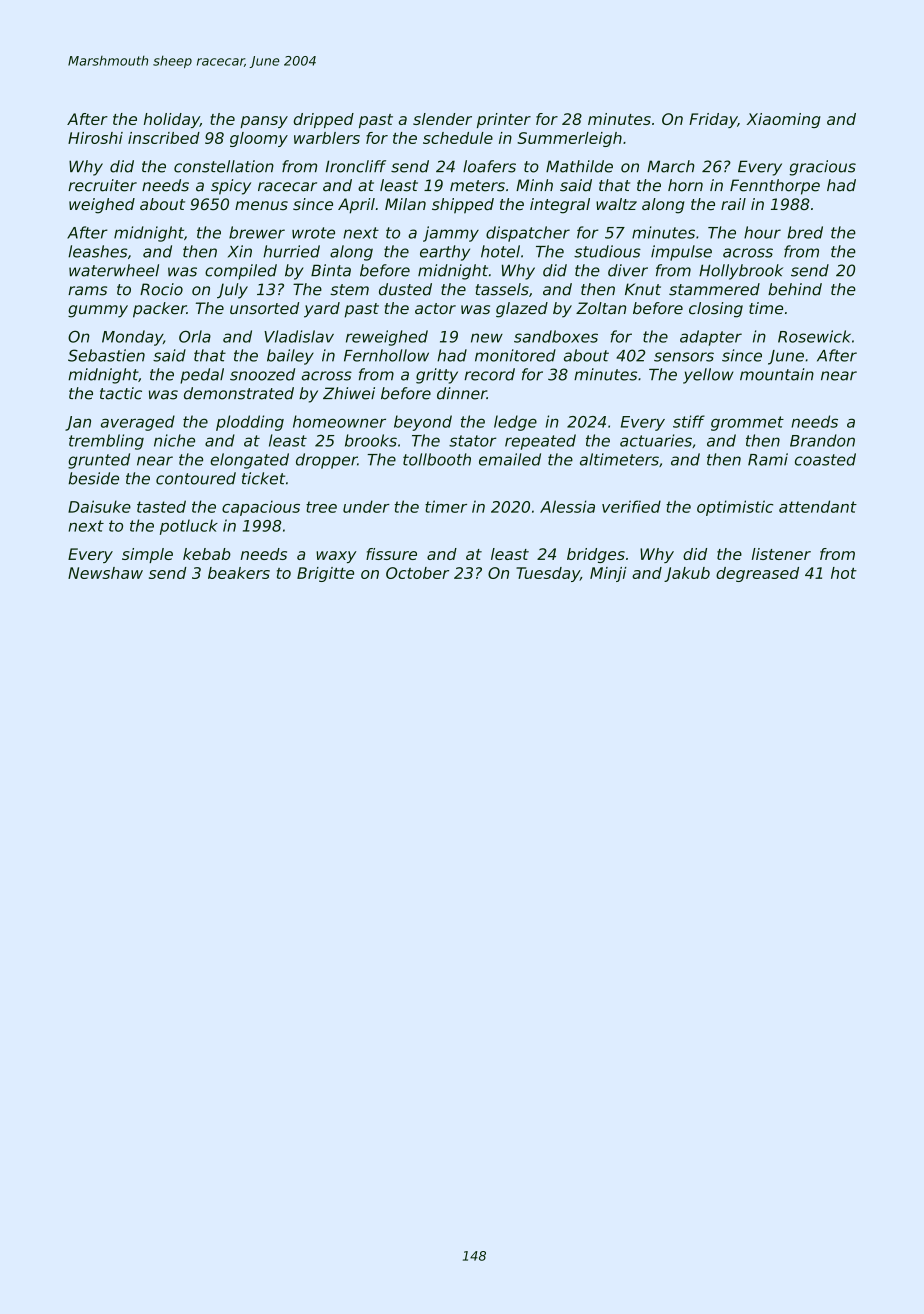 The height and width of the image is (1314, 924). Describe the element at coordinates (435, 309) in the image. I see `actor` at that location.
